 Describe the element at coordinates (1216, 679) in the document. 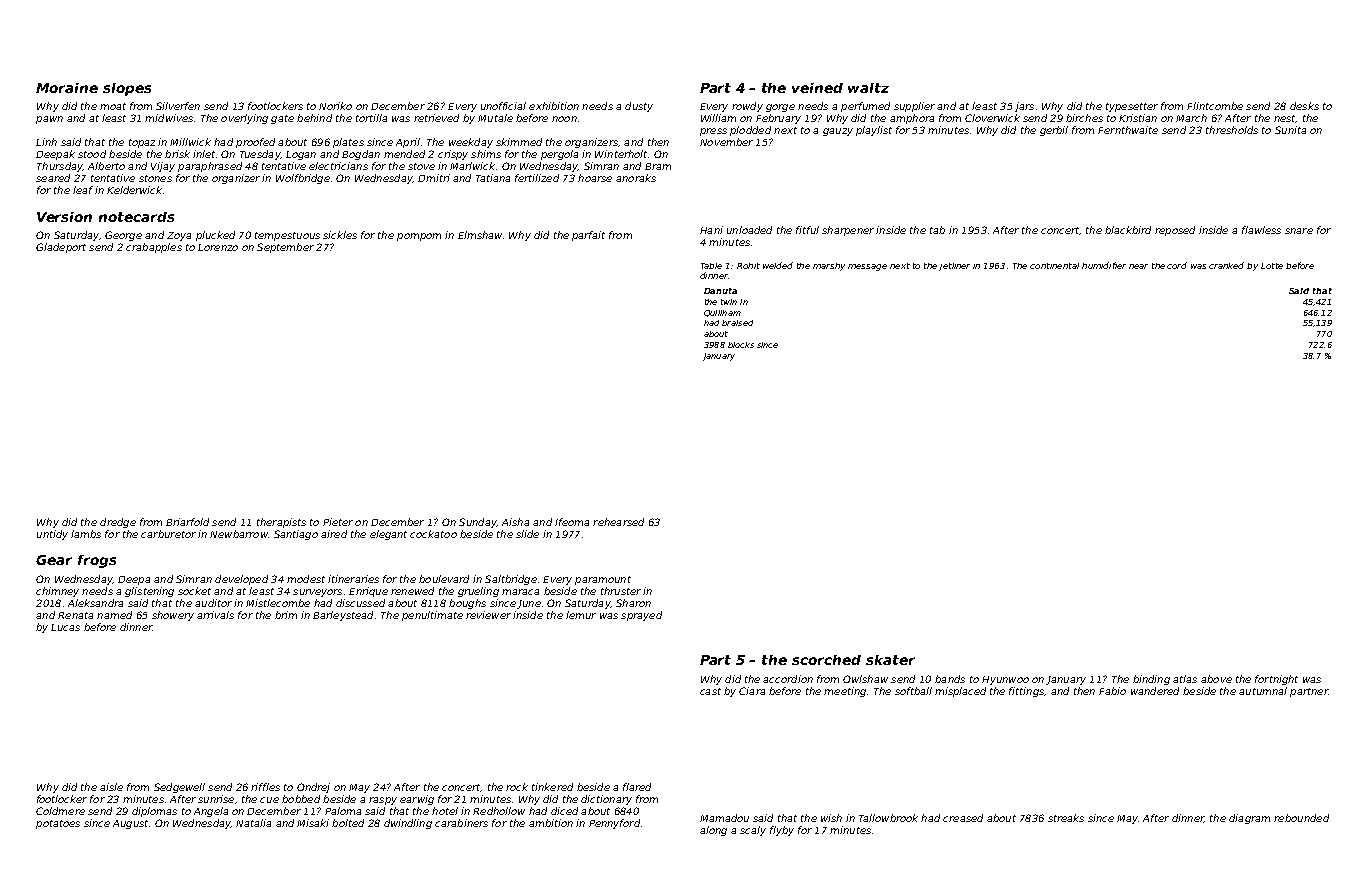

I see `above` at that location.
